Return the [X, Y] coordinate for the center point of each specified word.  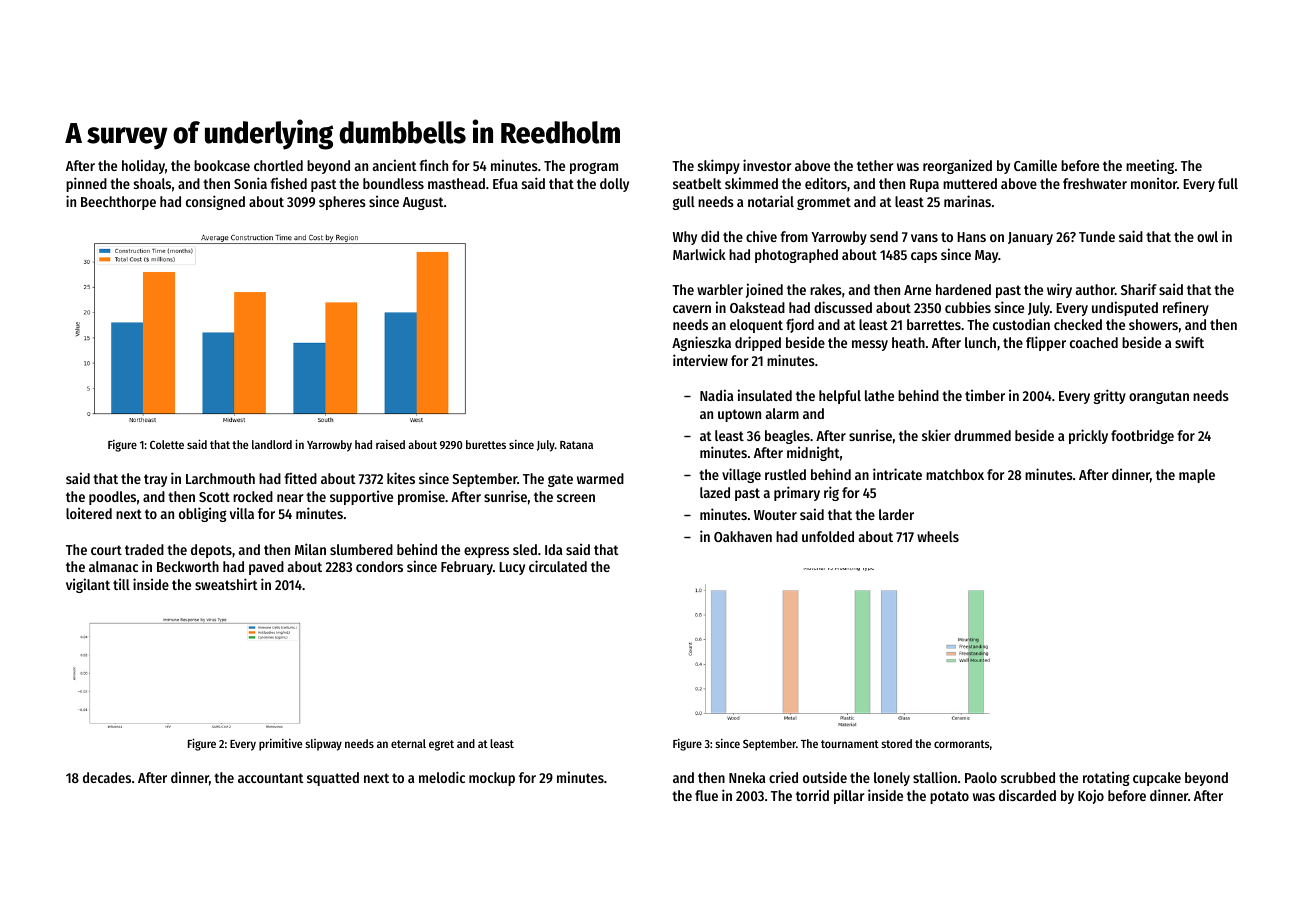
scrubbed [1028, 777]
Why [685, 238]
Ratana [576, 445]
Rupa [924, 185]
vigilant [88, 585]
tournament [850, 744]
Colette [167, 444]
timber [985, 395]
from [794, 236]
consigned [215, 202]
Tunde [1097, 236]
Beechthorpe [118, 203]
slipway [323, 745]
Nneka [747, 777]
